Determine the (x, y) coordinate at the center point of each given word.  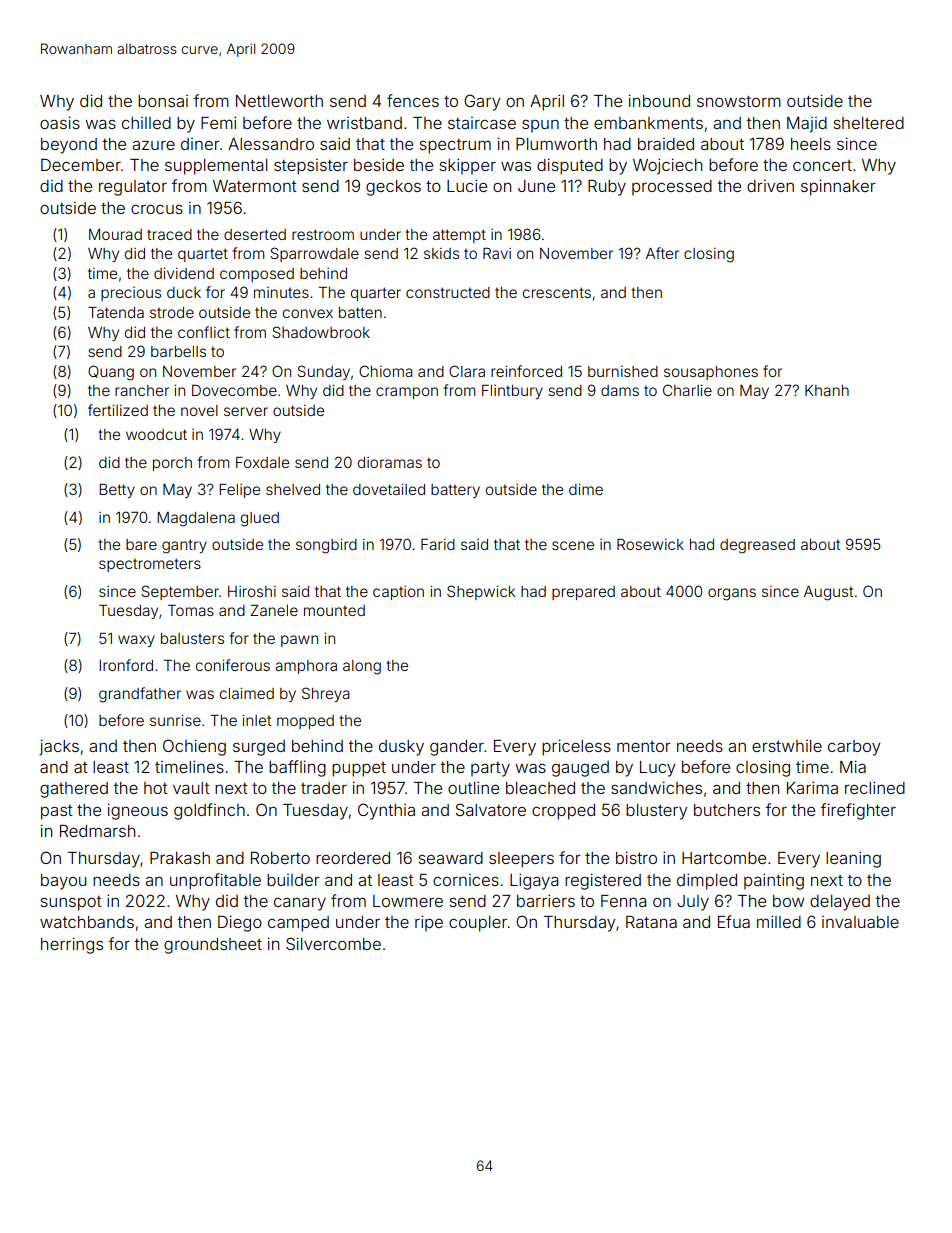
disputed (570, 166)
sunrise (175, 720)
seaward (451, 858)
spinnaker (838, 187)
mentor (644, 746)
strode (172, 312)
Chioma (386, 371)
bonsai (163, 101)
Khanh (827, 390)
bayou (63, 882)
